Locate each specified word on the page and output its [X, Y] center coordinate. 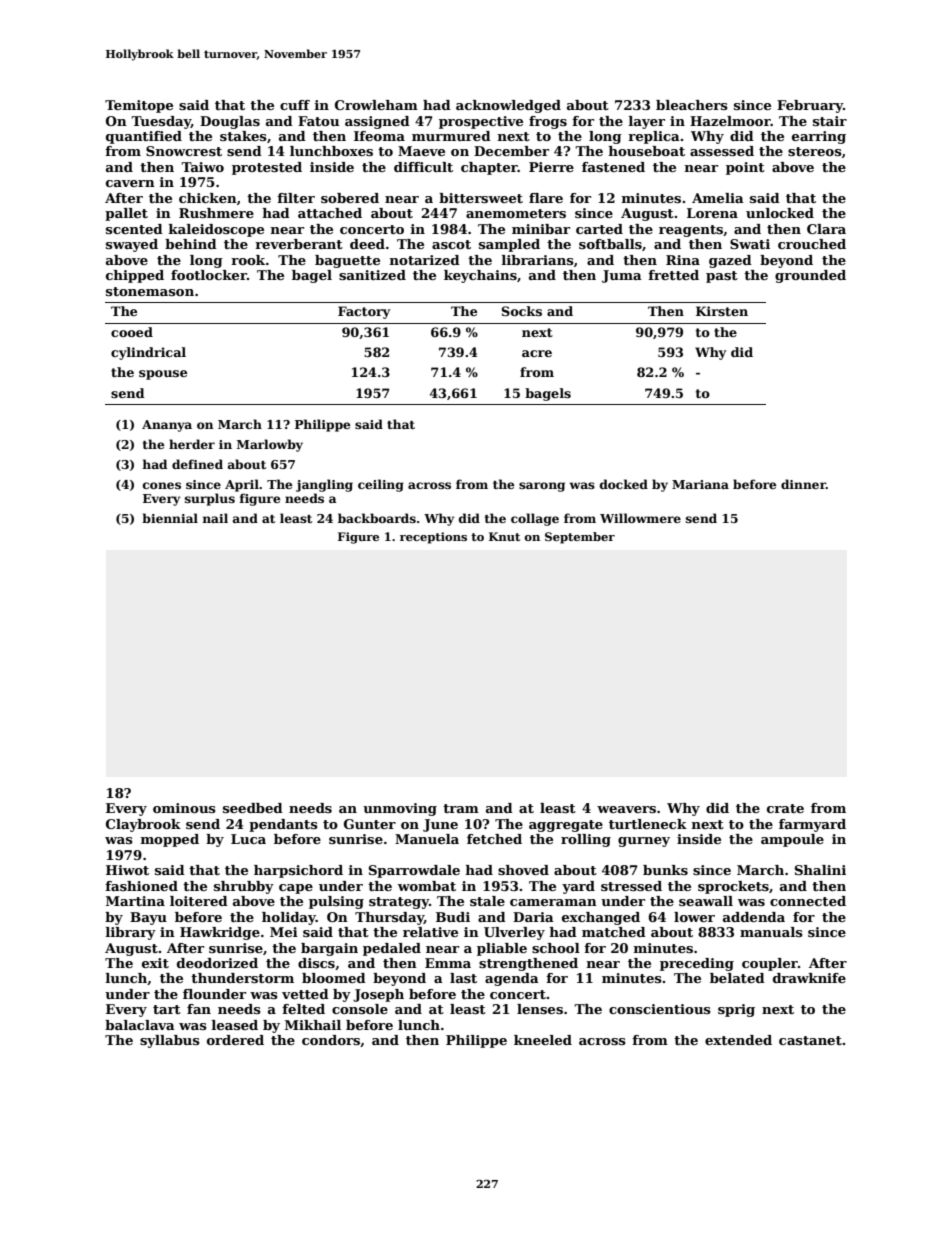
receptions [433, 538]
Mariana [700, 484]
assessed [722, 151]
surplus [210, 499]
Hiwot [127, 870]
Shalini [820, 870]
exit [155, 963]
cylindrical [148, 353]
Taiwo [202, 167]
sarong [542, 487]
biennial [170, 518]
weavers [626, 809]
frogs [548, 122]
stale [487, 901]
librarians [538, 260]
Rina [683, 260]
